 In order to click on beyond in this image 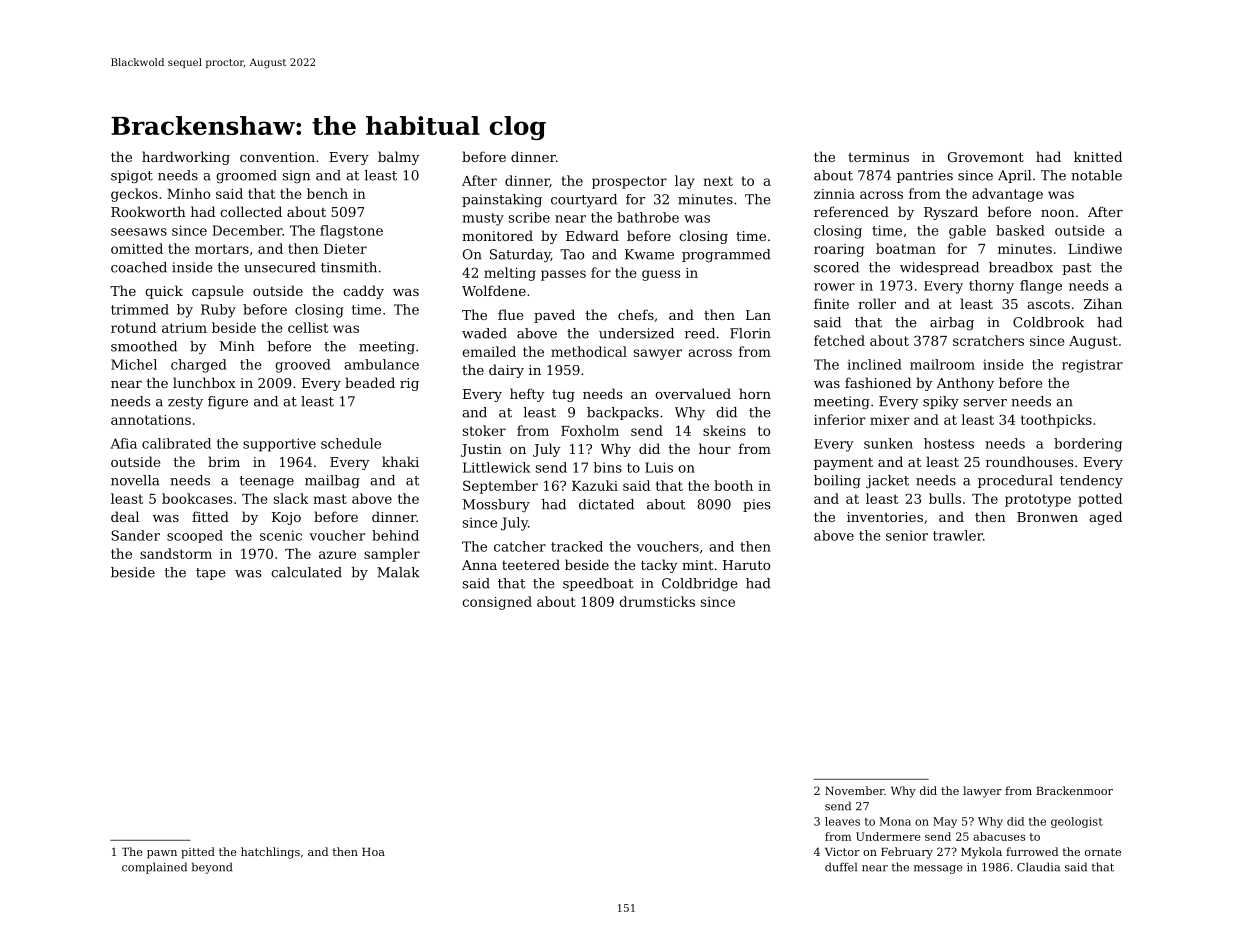, I will do `click(212, 868)`.
